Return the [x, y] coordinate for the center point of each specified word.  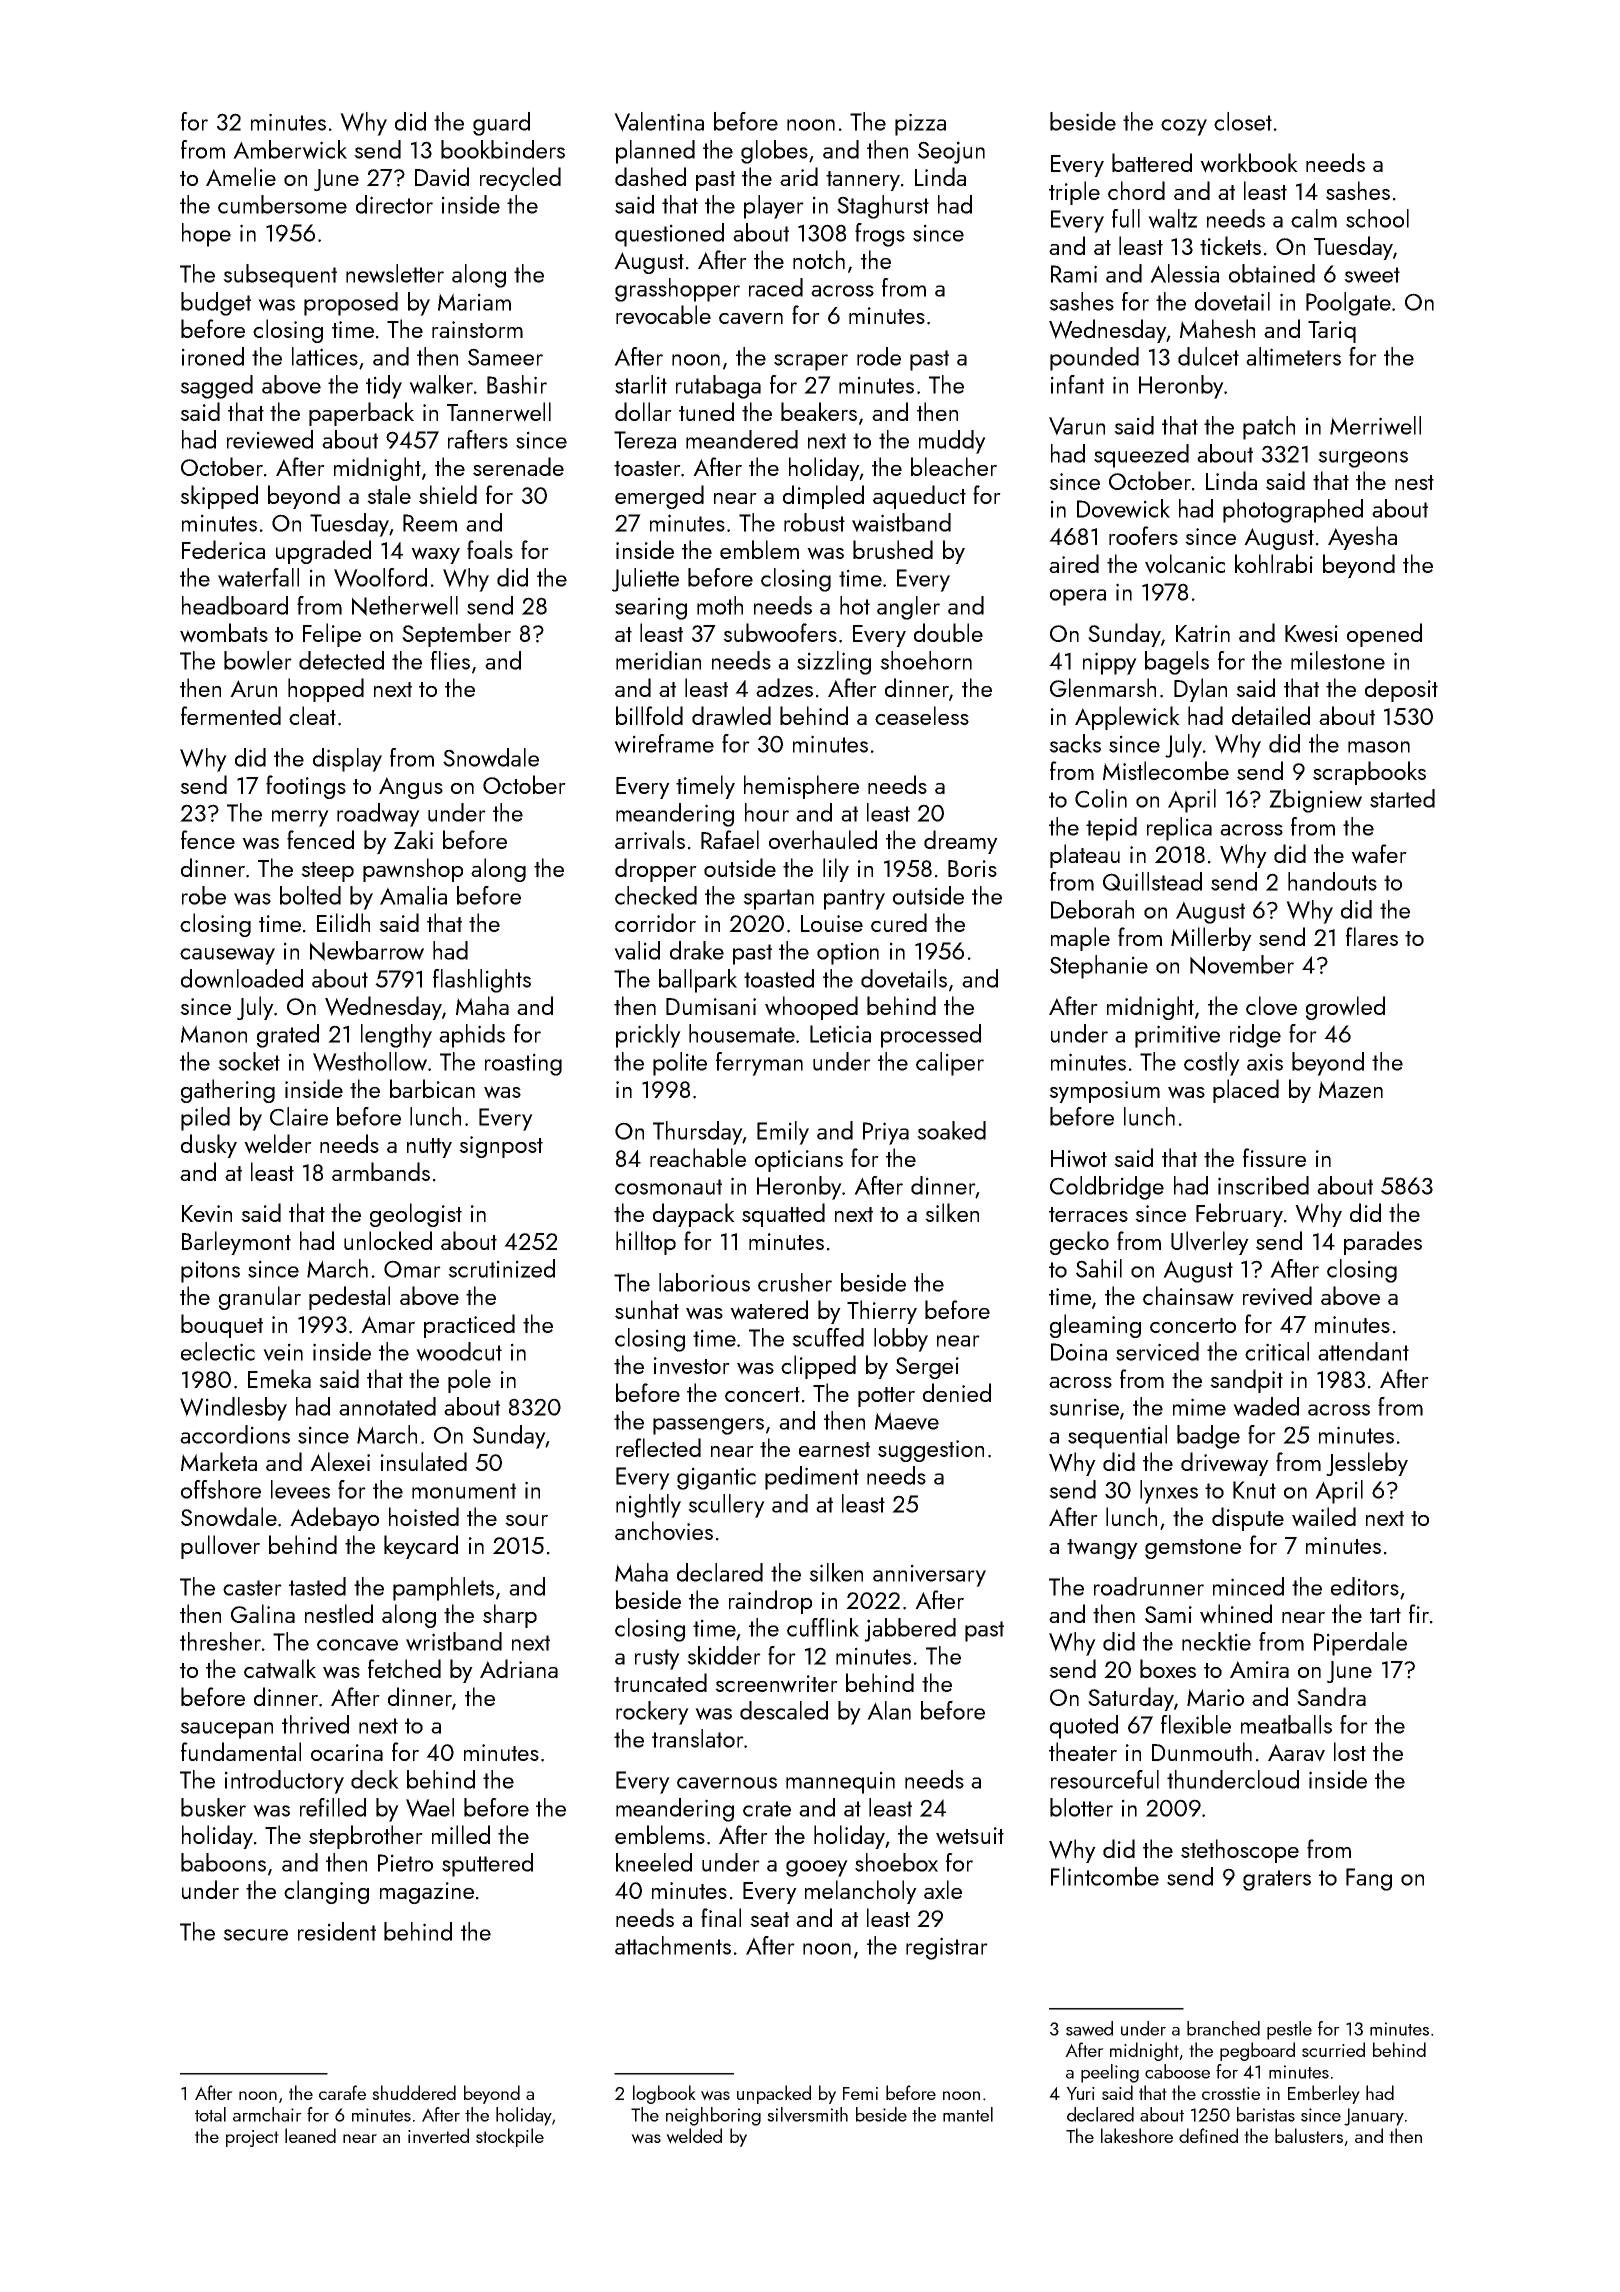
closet [1243, 121]
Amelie [241, 176]
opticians [799, 1161]
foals [490, 549]
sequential [1117, 1437]
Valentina [659, 122]
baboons [223, 1862]
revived [1277, 1296]
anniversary [929, 1575]
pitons [210, 1271]
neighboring [713, 2116]
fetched [404, 1668]
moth [720, 605]
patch [1269, 428]
